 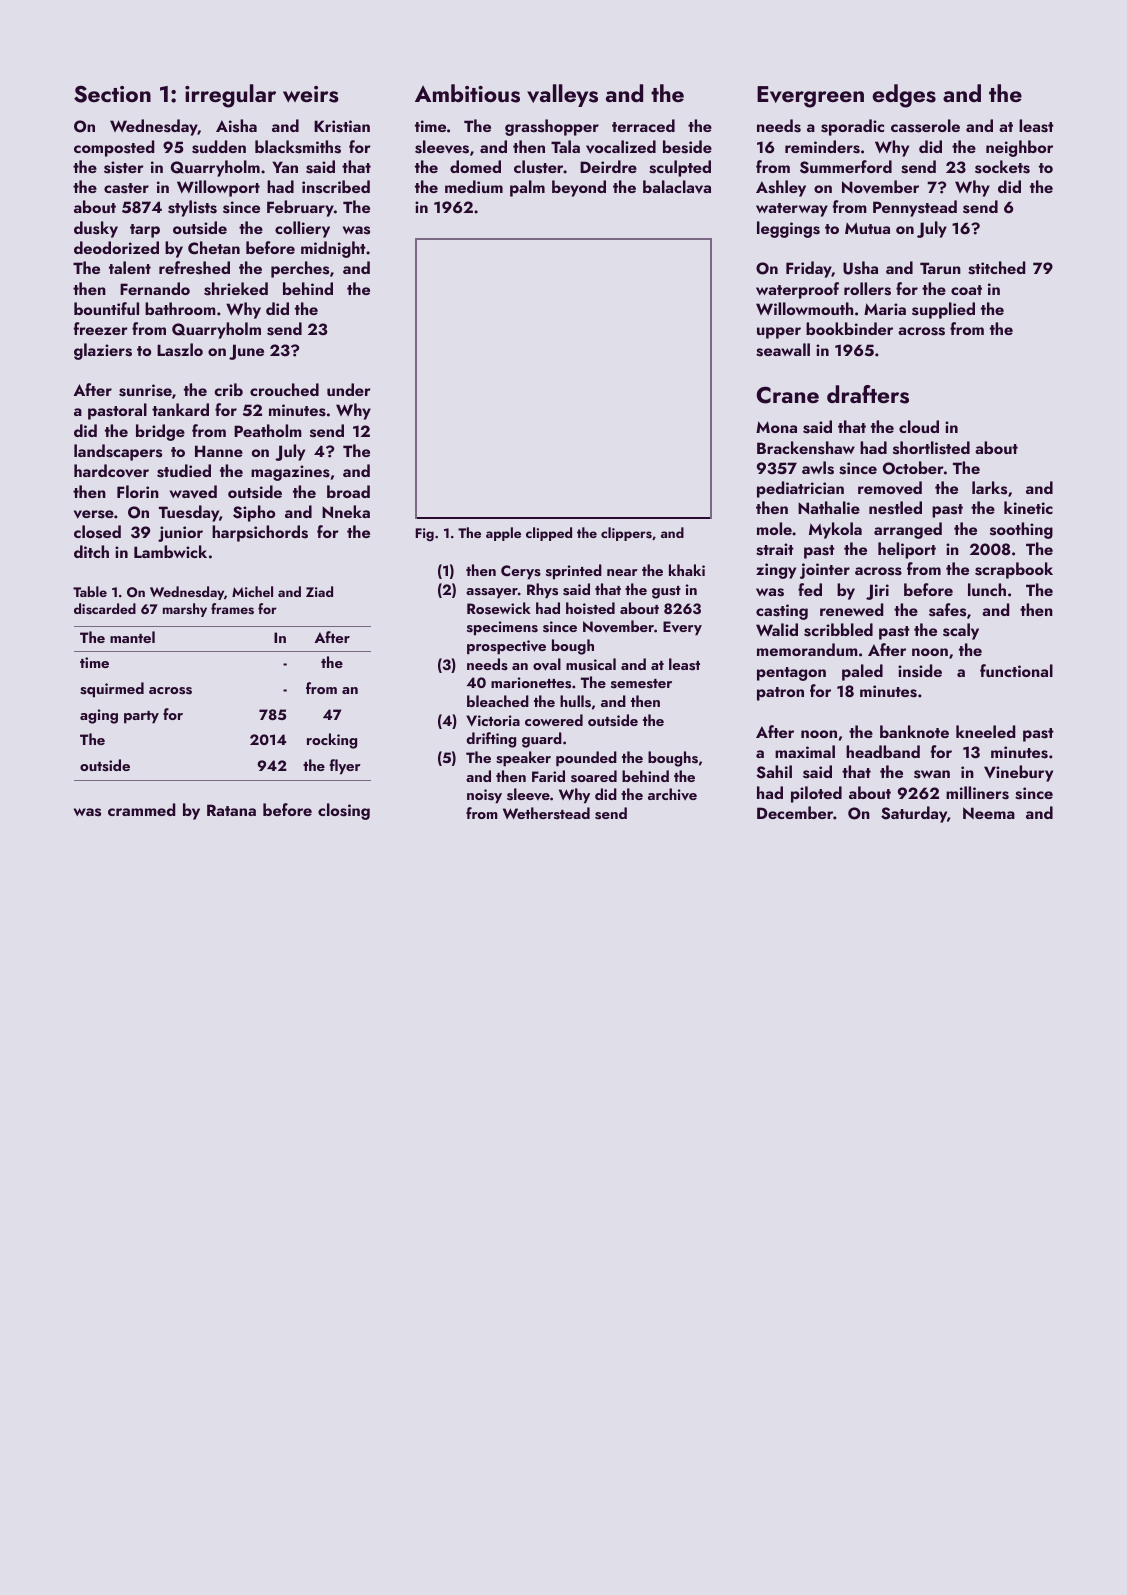 What do you see at coordinates (989, 813) in the image?
I see `Neema` at bounding box center [989, 813].
